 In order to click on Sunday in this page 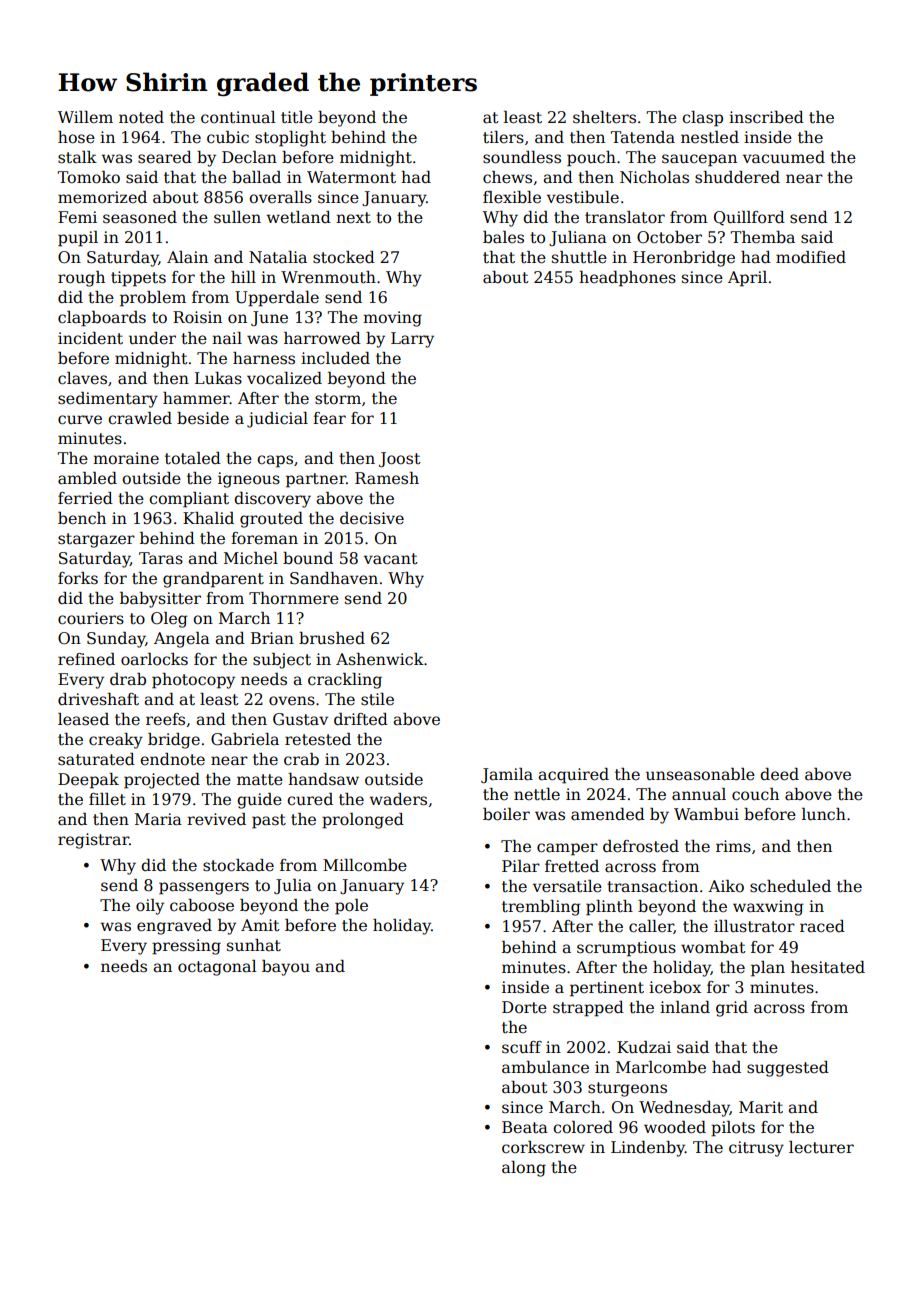, I will do `click(116, 640)`.
